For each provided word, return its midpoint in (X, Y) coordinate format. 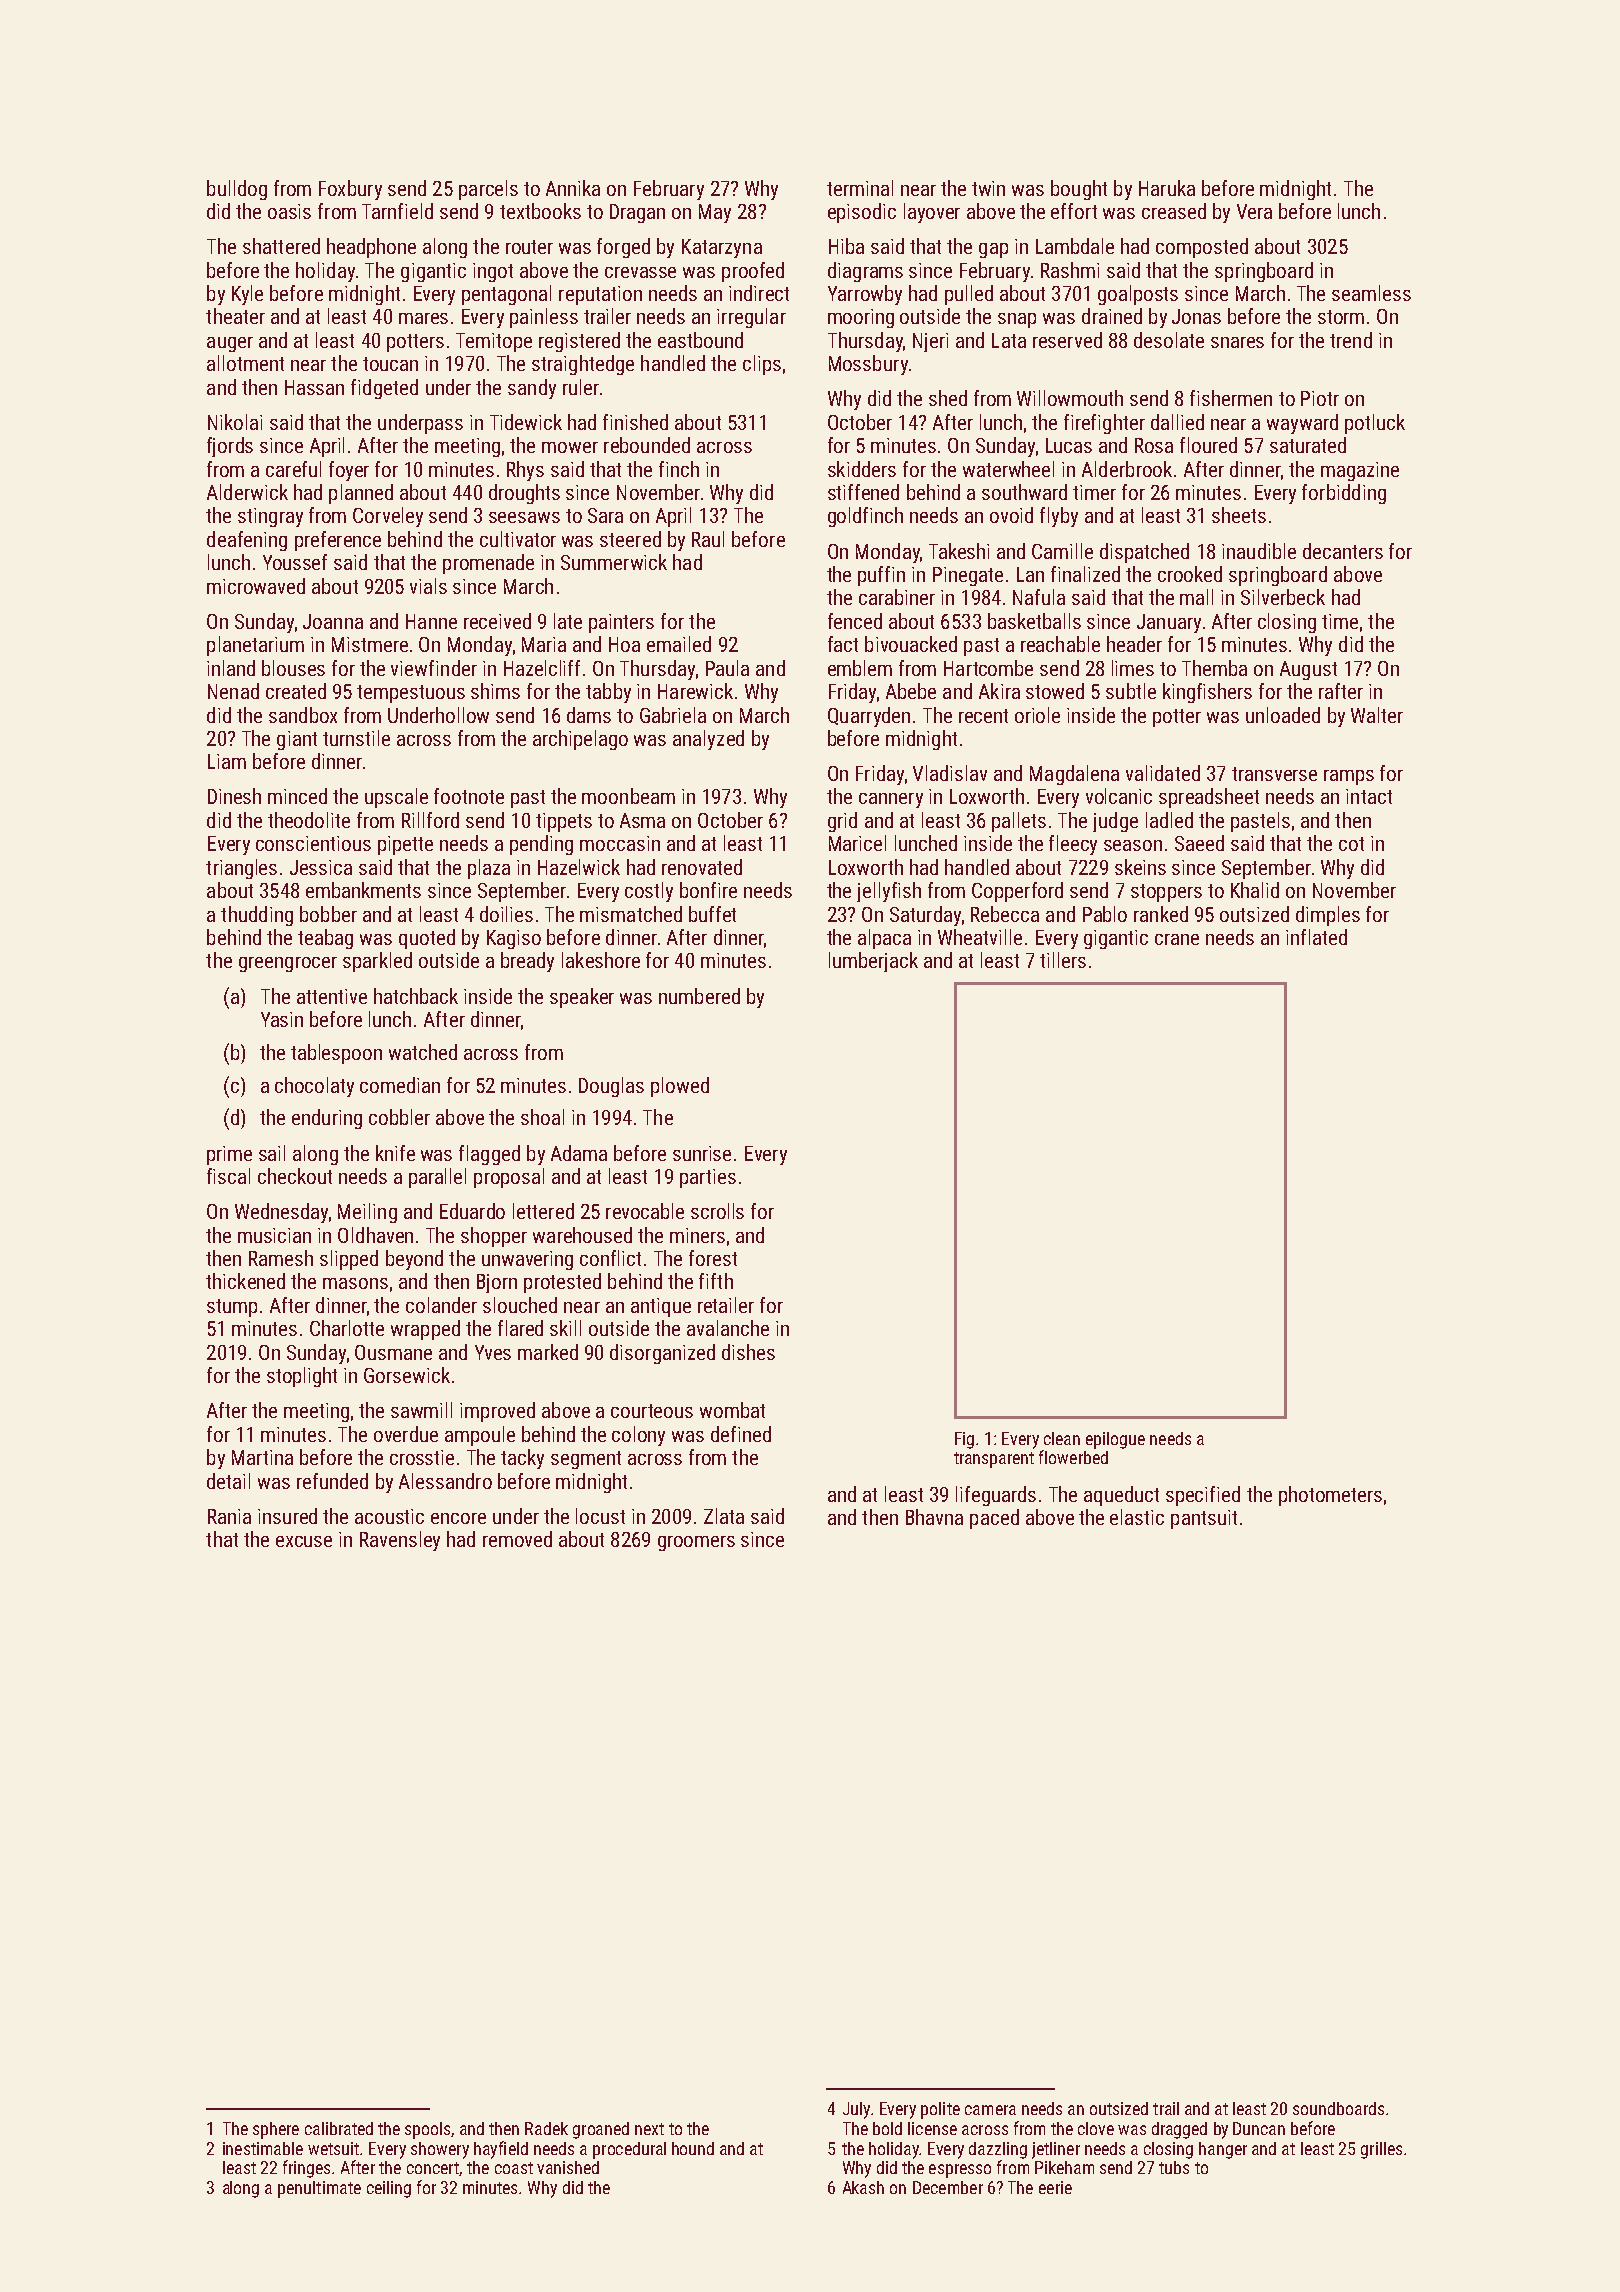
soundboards (1338, 2108)
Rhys (525, 471)
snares (1237, 342)
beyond (414, 1260)
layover (932, 213)
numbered (699, 996)
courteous (652, 1411)
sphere (276, 2130)
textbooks (540, 211)
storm (1341, 317)
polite (940, 2110)
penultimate (319, 2189)
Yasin (282, 1019)
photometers (1330, 1496)
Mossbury (868, 365)
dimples (1328, 916)
